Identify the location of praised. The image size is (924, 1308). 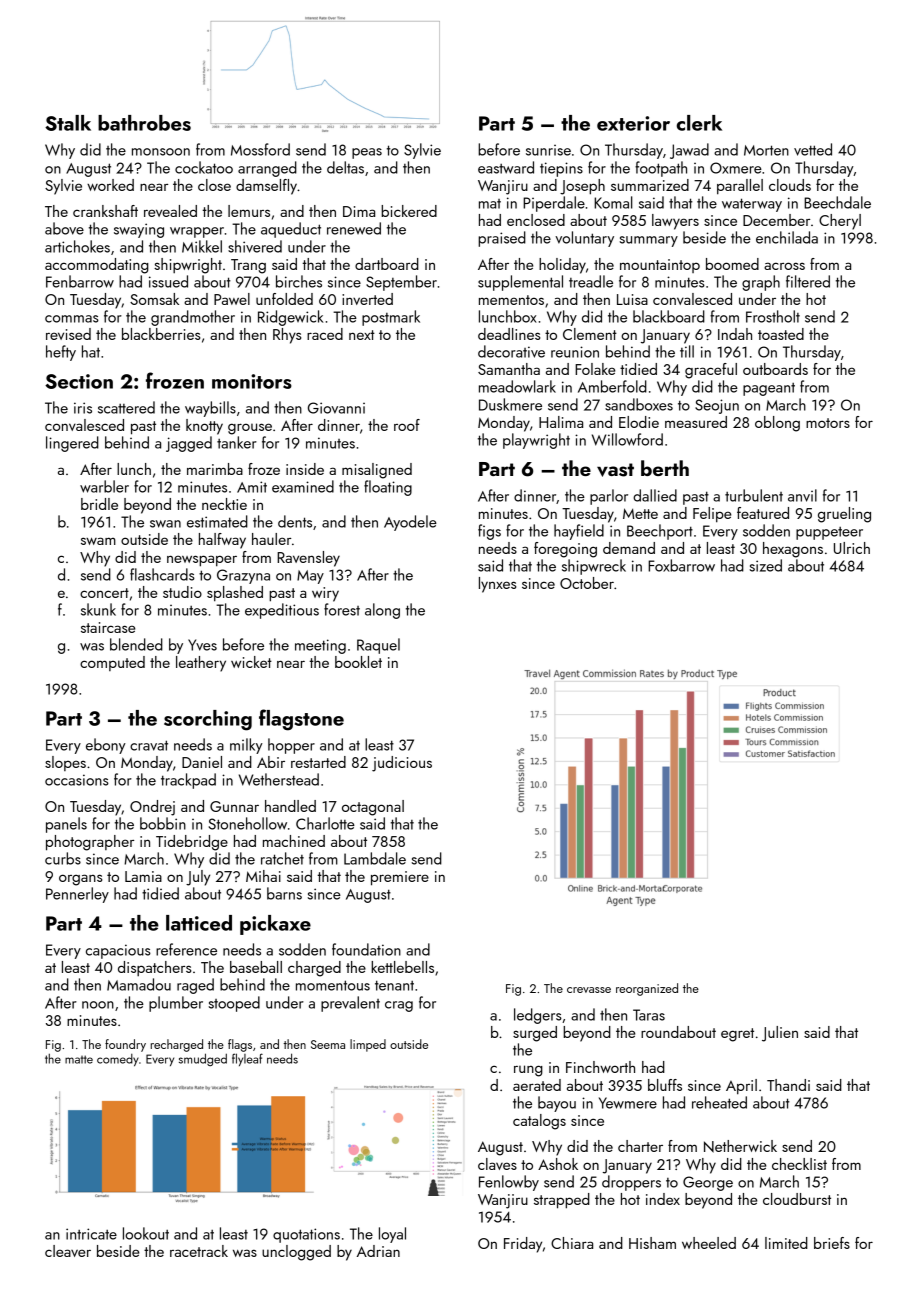
(502, 239).
